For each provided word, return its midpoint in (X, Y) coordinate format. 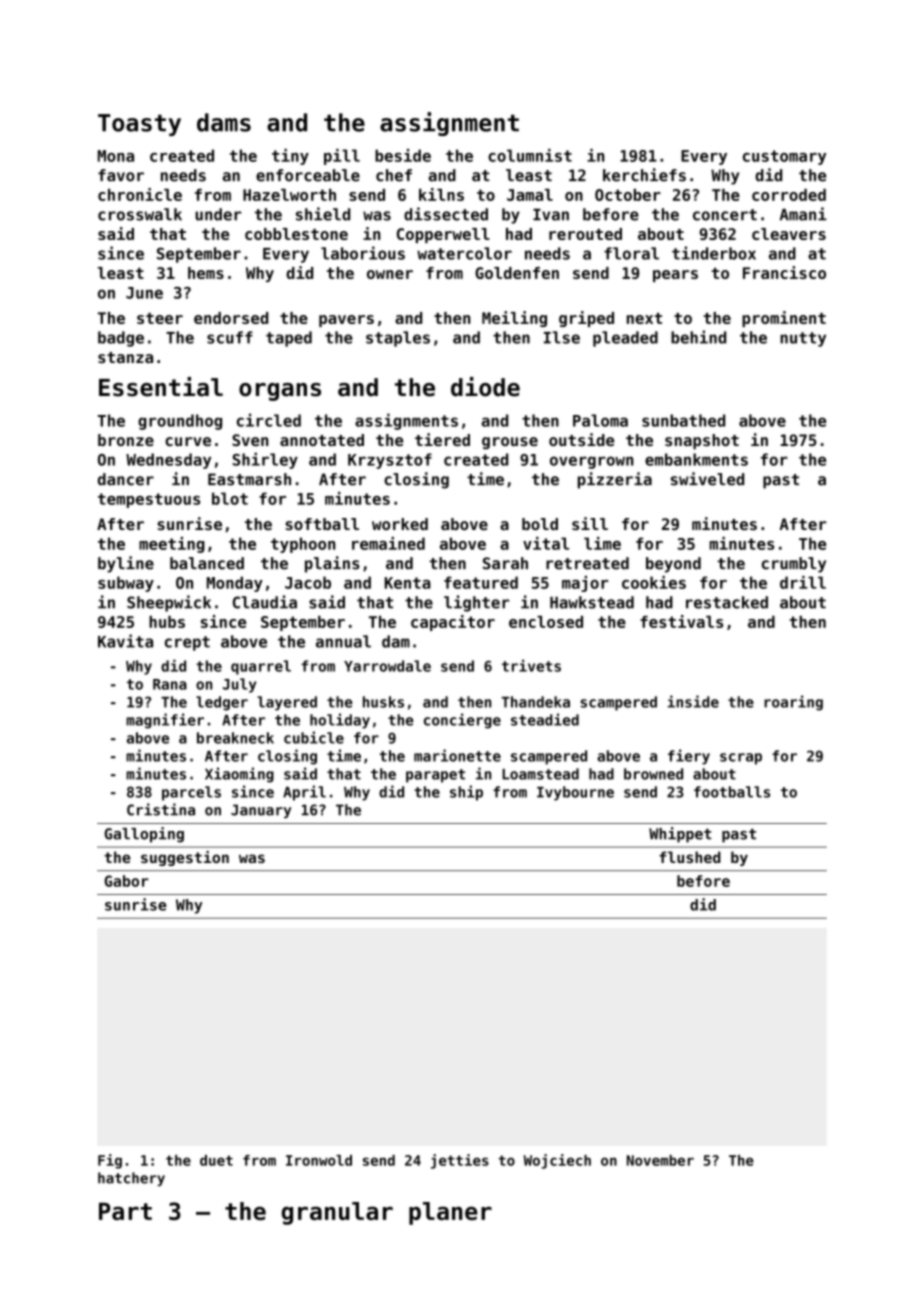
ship (466, 793)
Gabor (126, 881)
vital (546, 543)
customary (784, 157)
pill (342, 157)
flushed (690, 857)
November (660, 1160)
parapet (435, 776)
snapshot (702, 442)
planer (450, 1213)
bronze (126, 440)
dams (224, 122)
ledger (222, 703)
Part (125, 1211)
